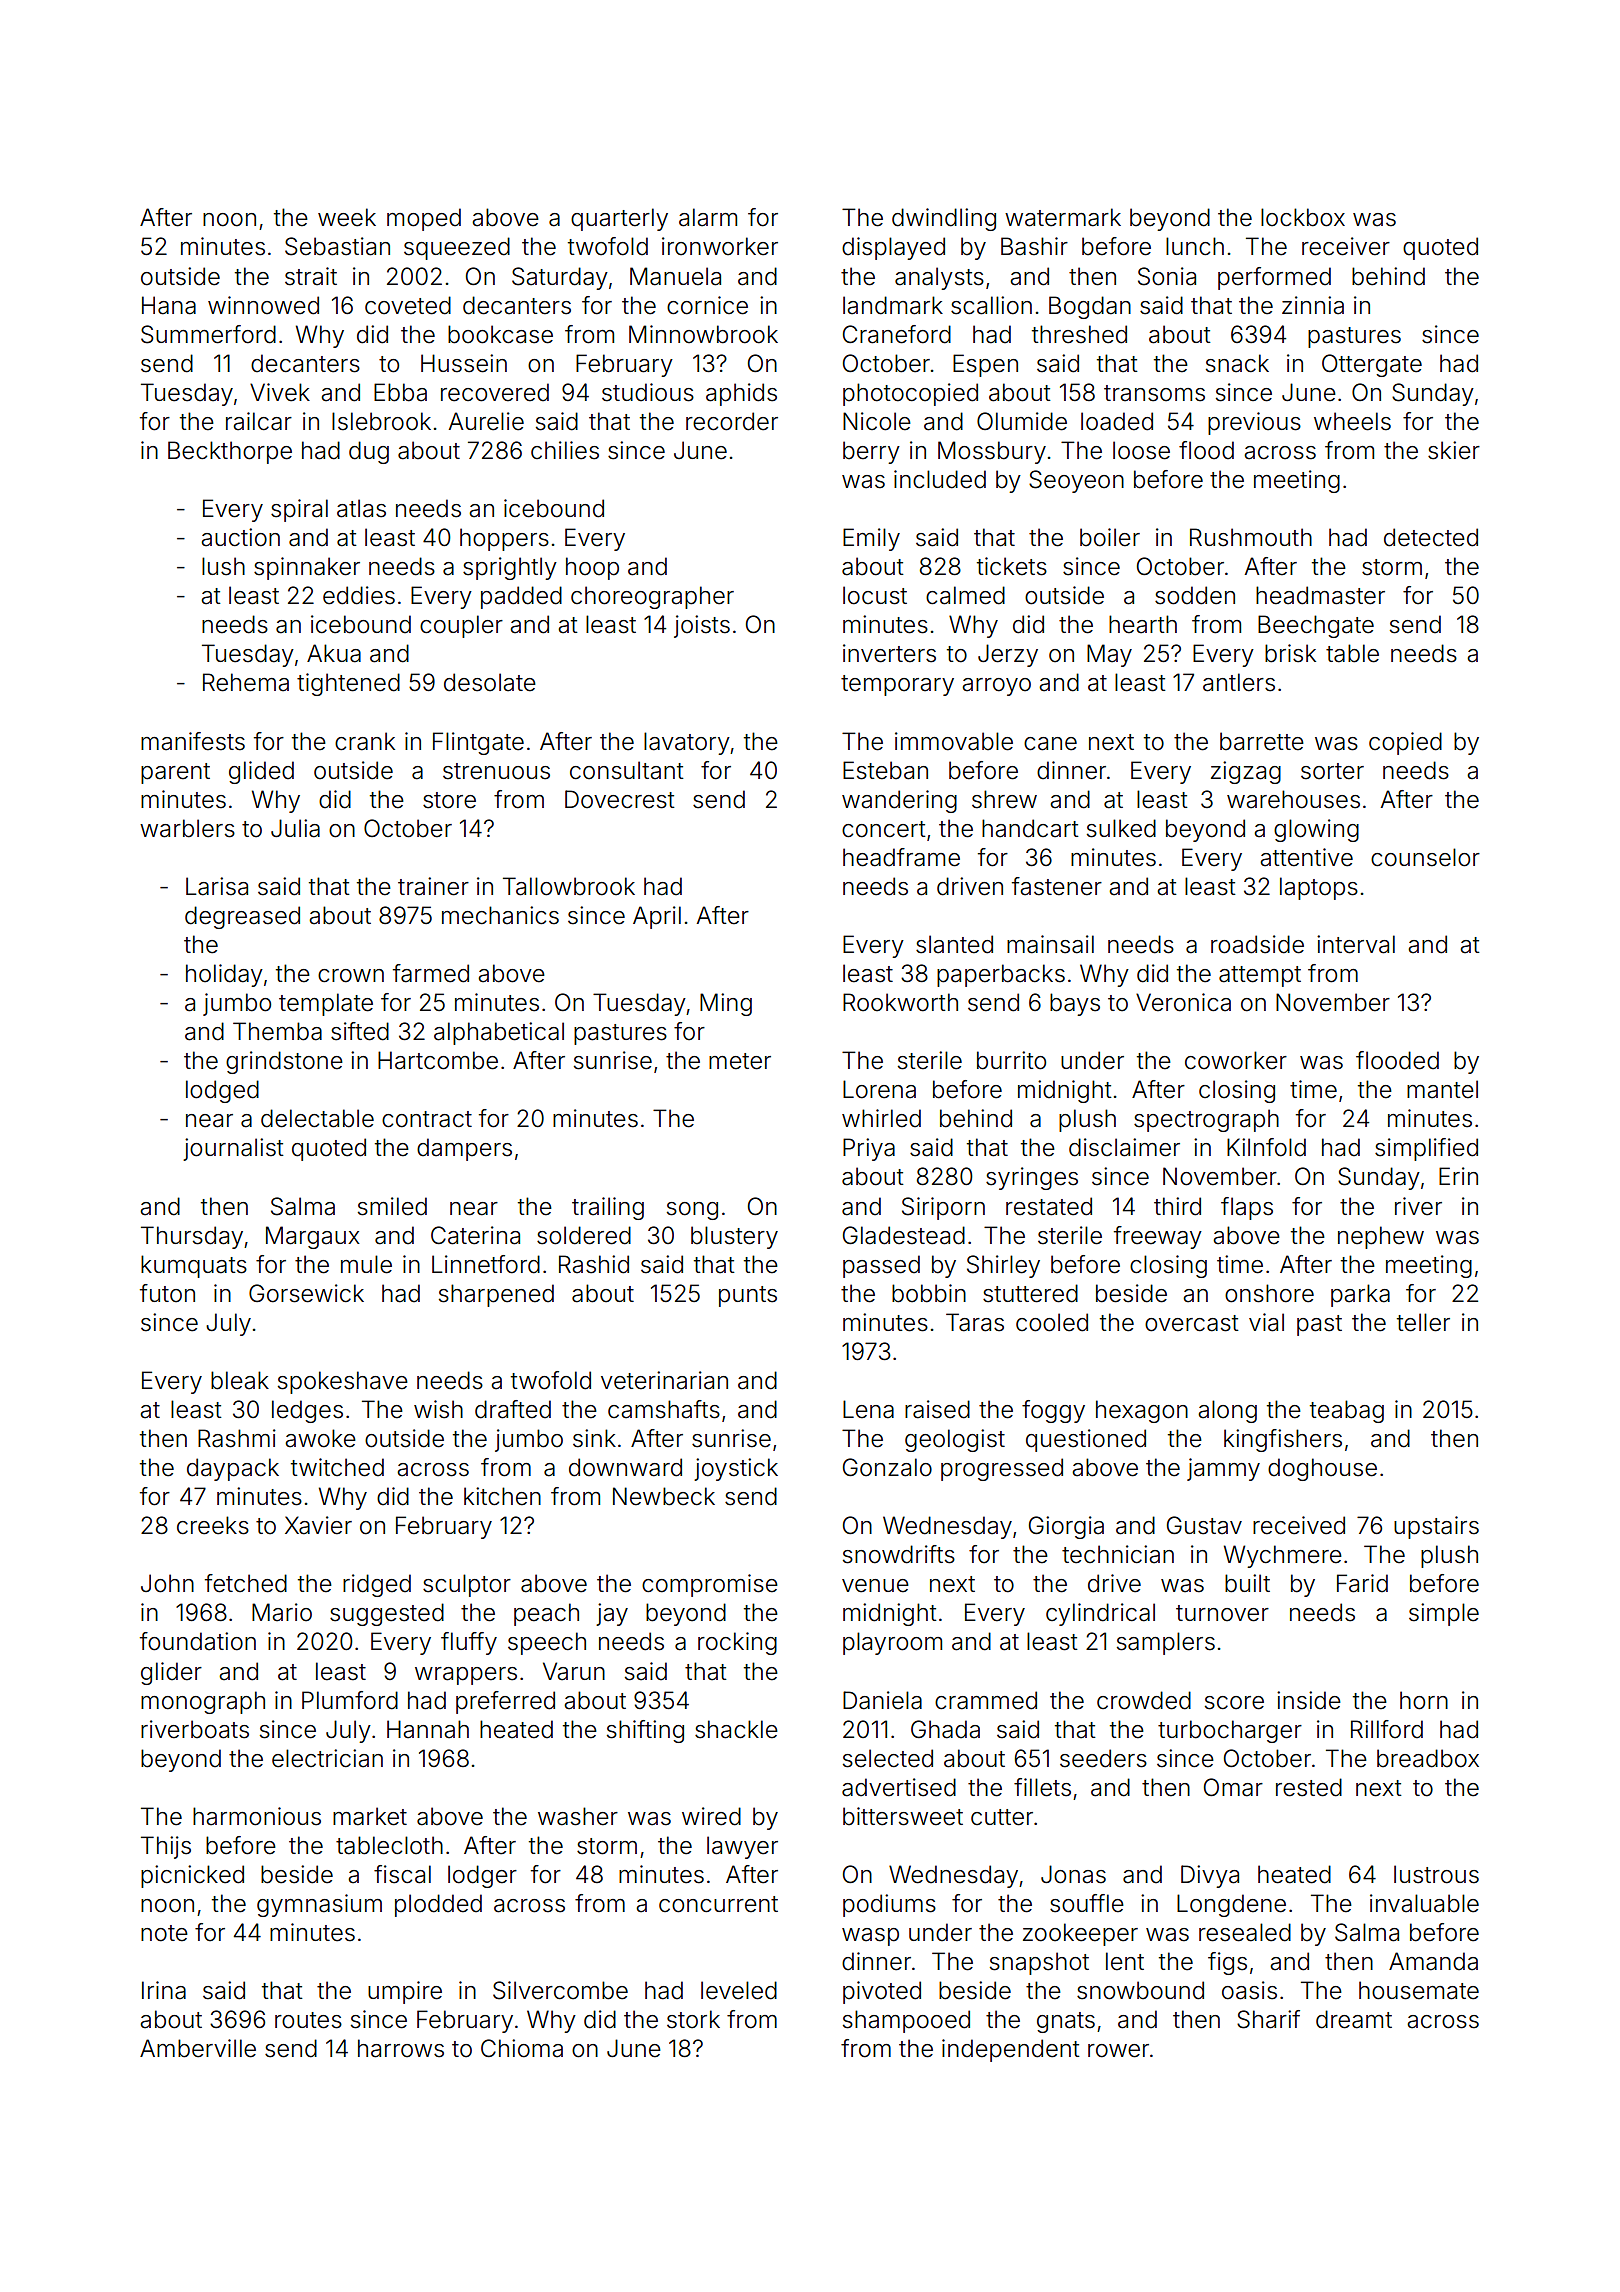 This screenshot has width=1620, height=2292. I want to click on Hana, so click(169, 305).
